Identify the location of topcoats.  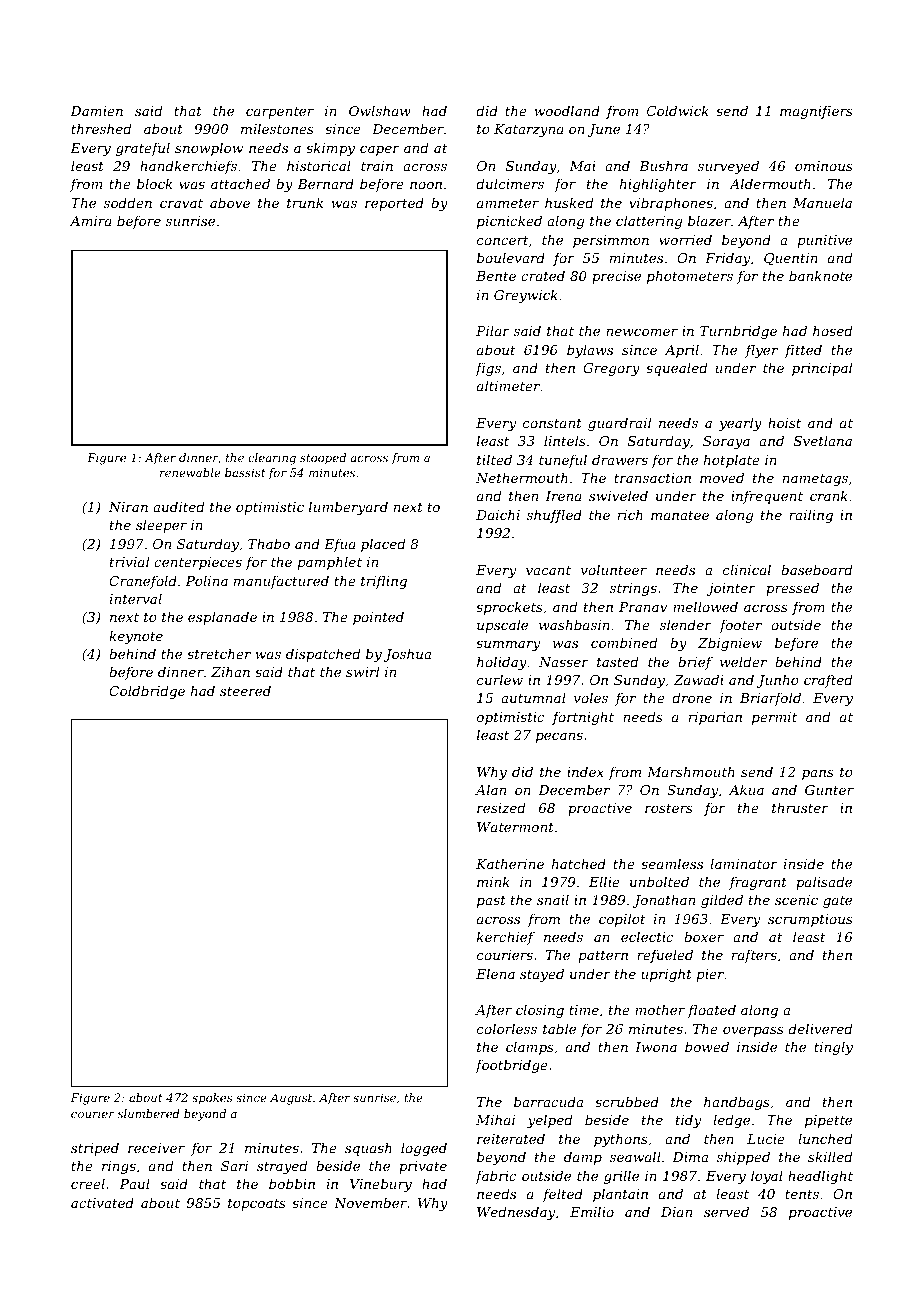
(257, 1205).
